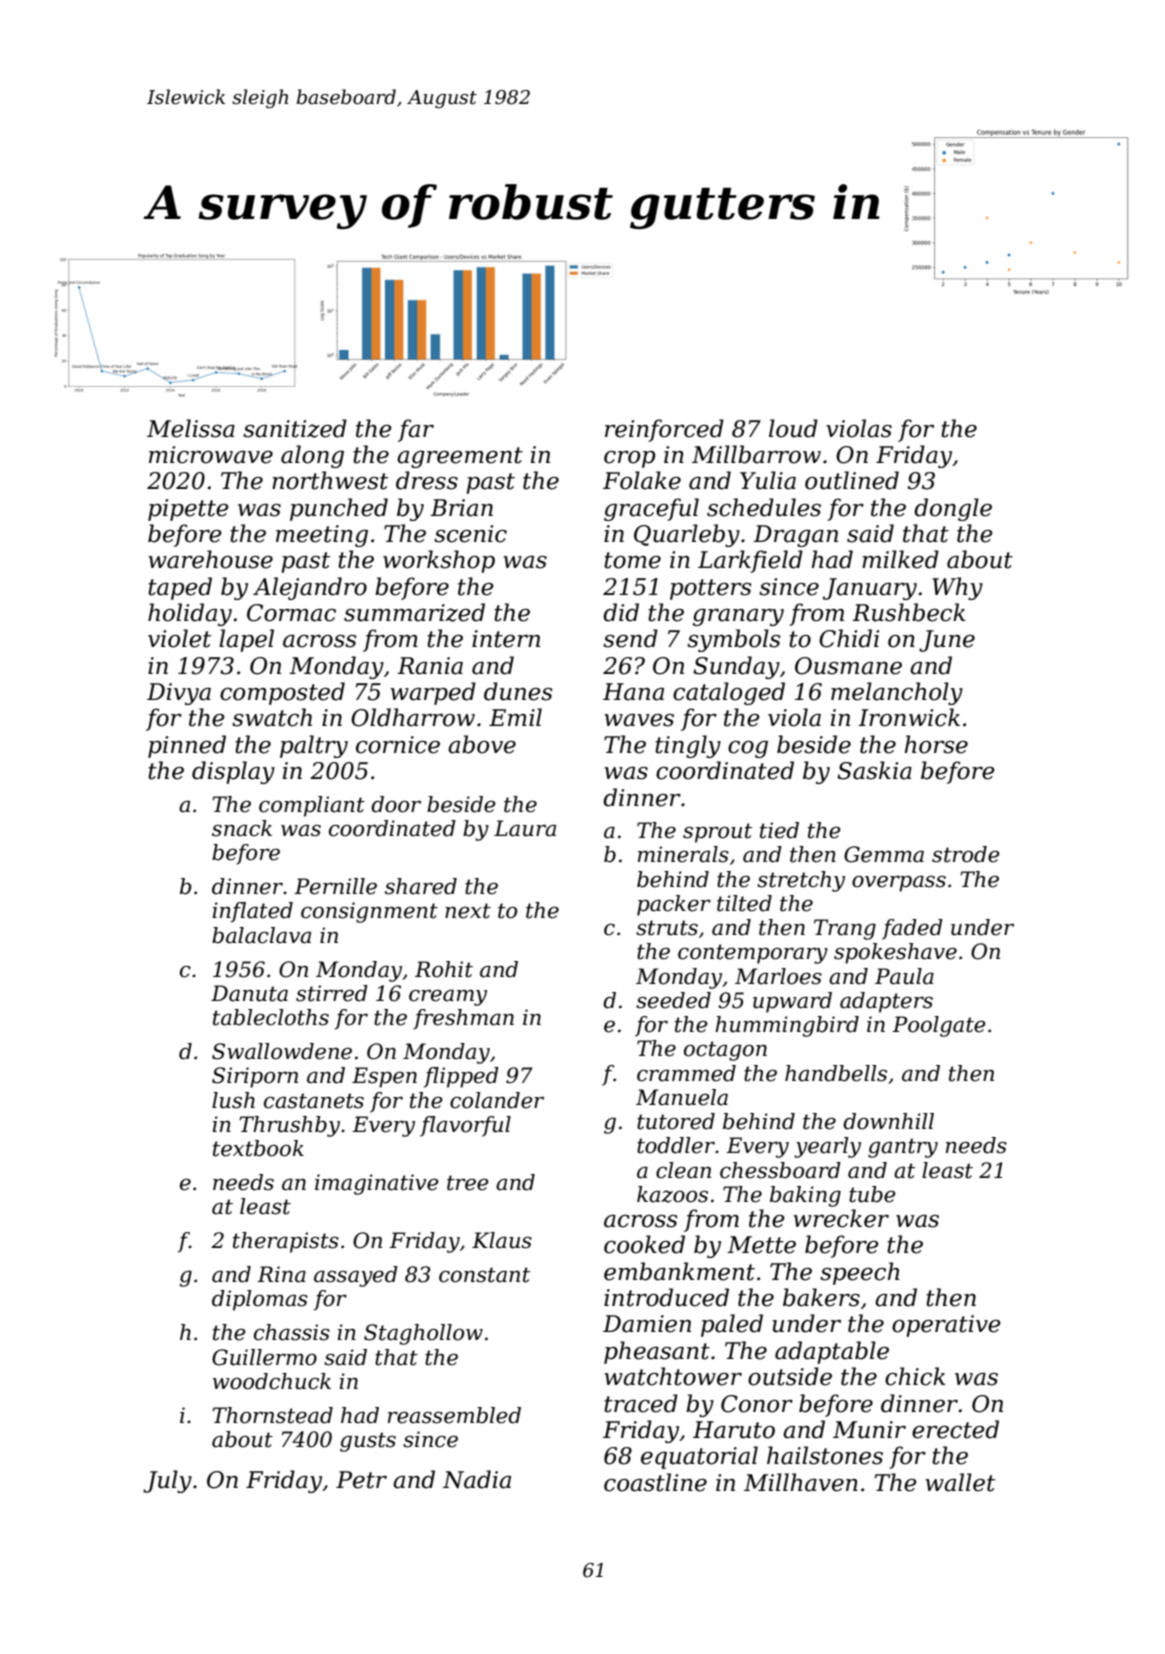  I want to click on Danuta, so click(249, 993).
